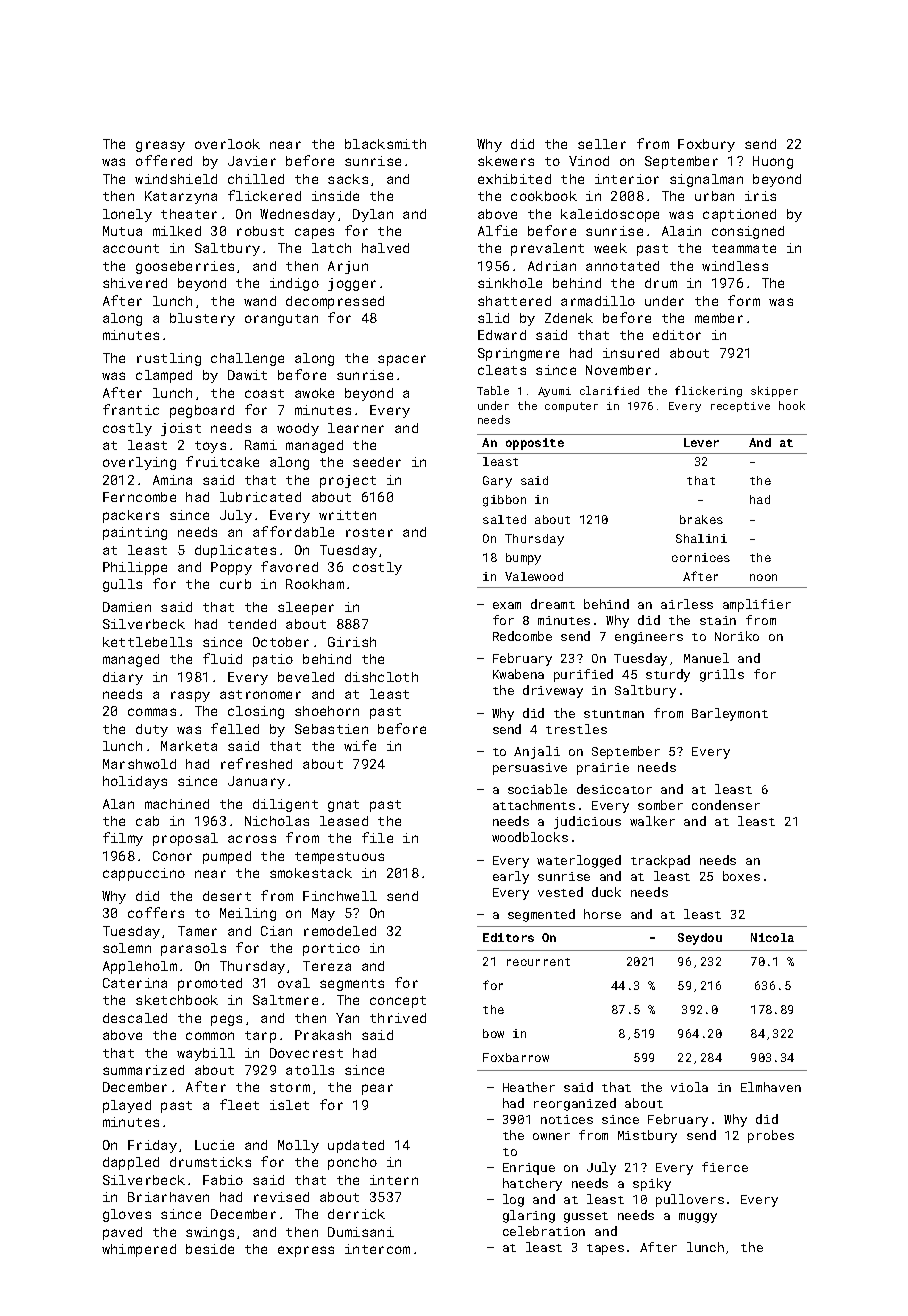 Image resolution: width=908 pixels, height=1316 pixels. I want to click on whimpered, so click(139, 1250).
